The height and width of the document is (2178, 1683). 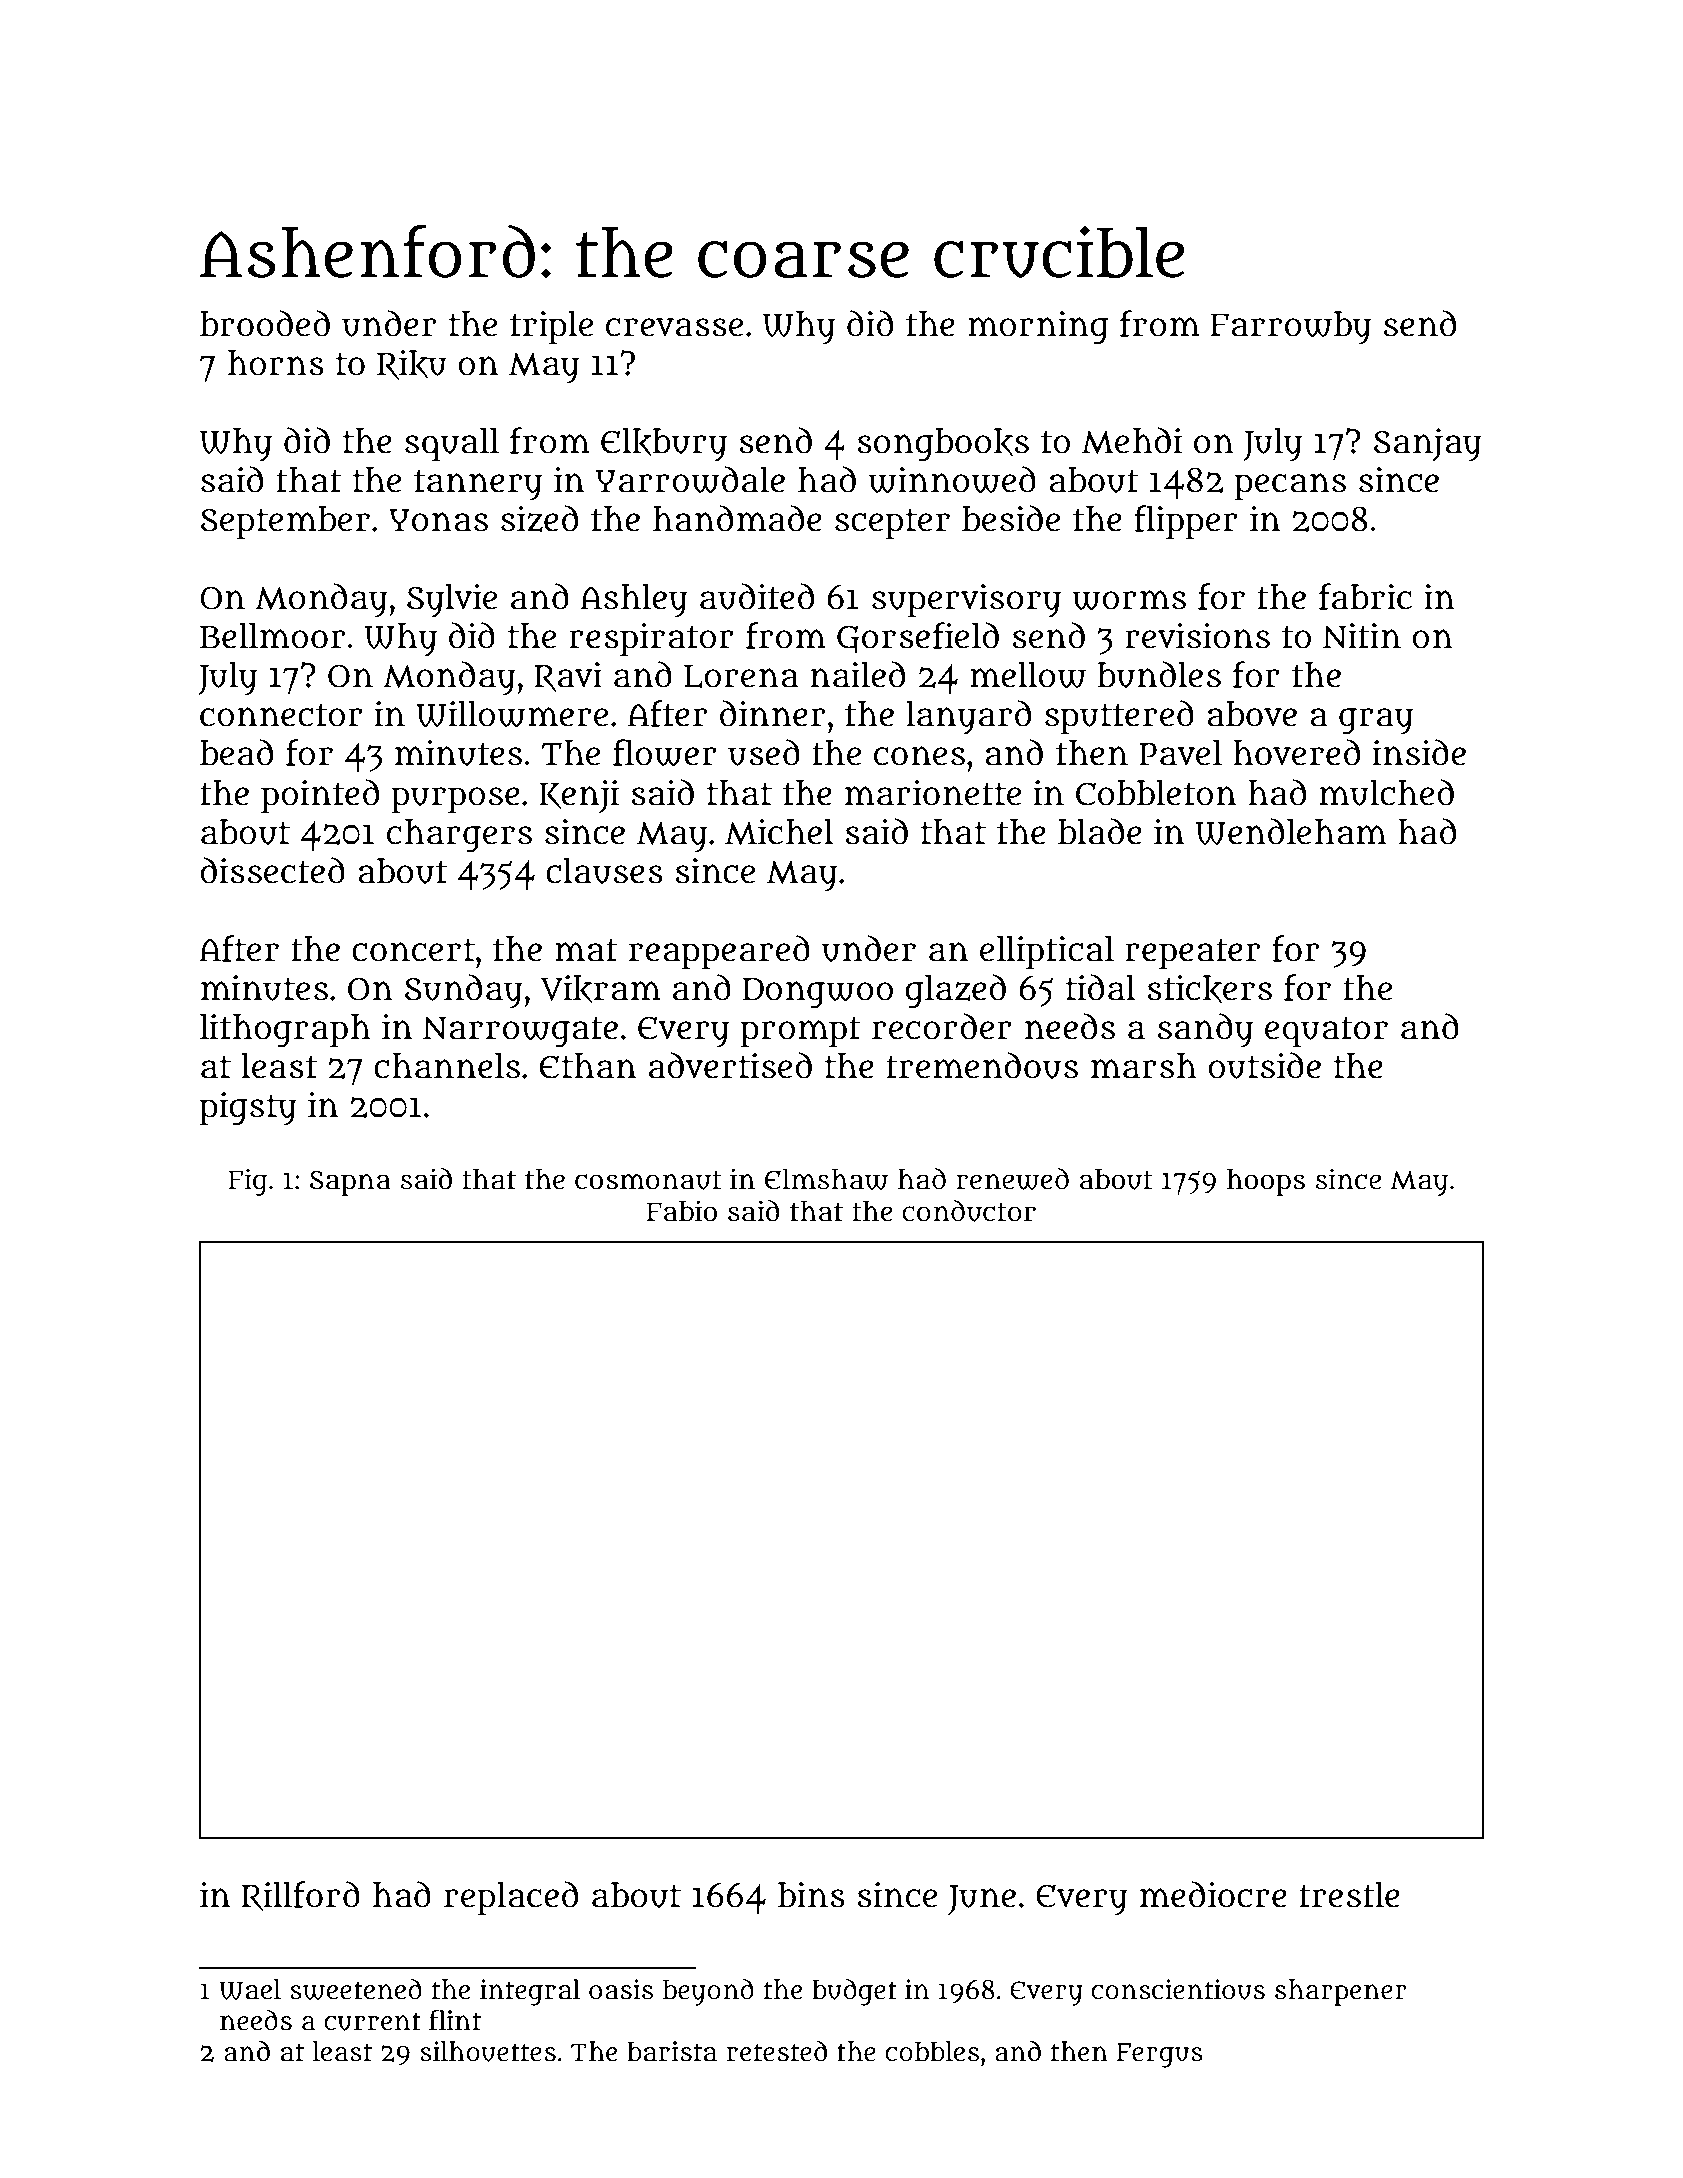 I want to click on mediocre, so click(x=1213, y=1894).
